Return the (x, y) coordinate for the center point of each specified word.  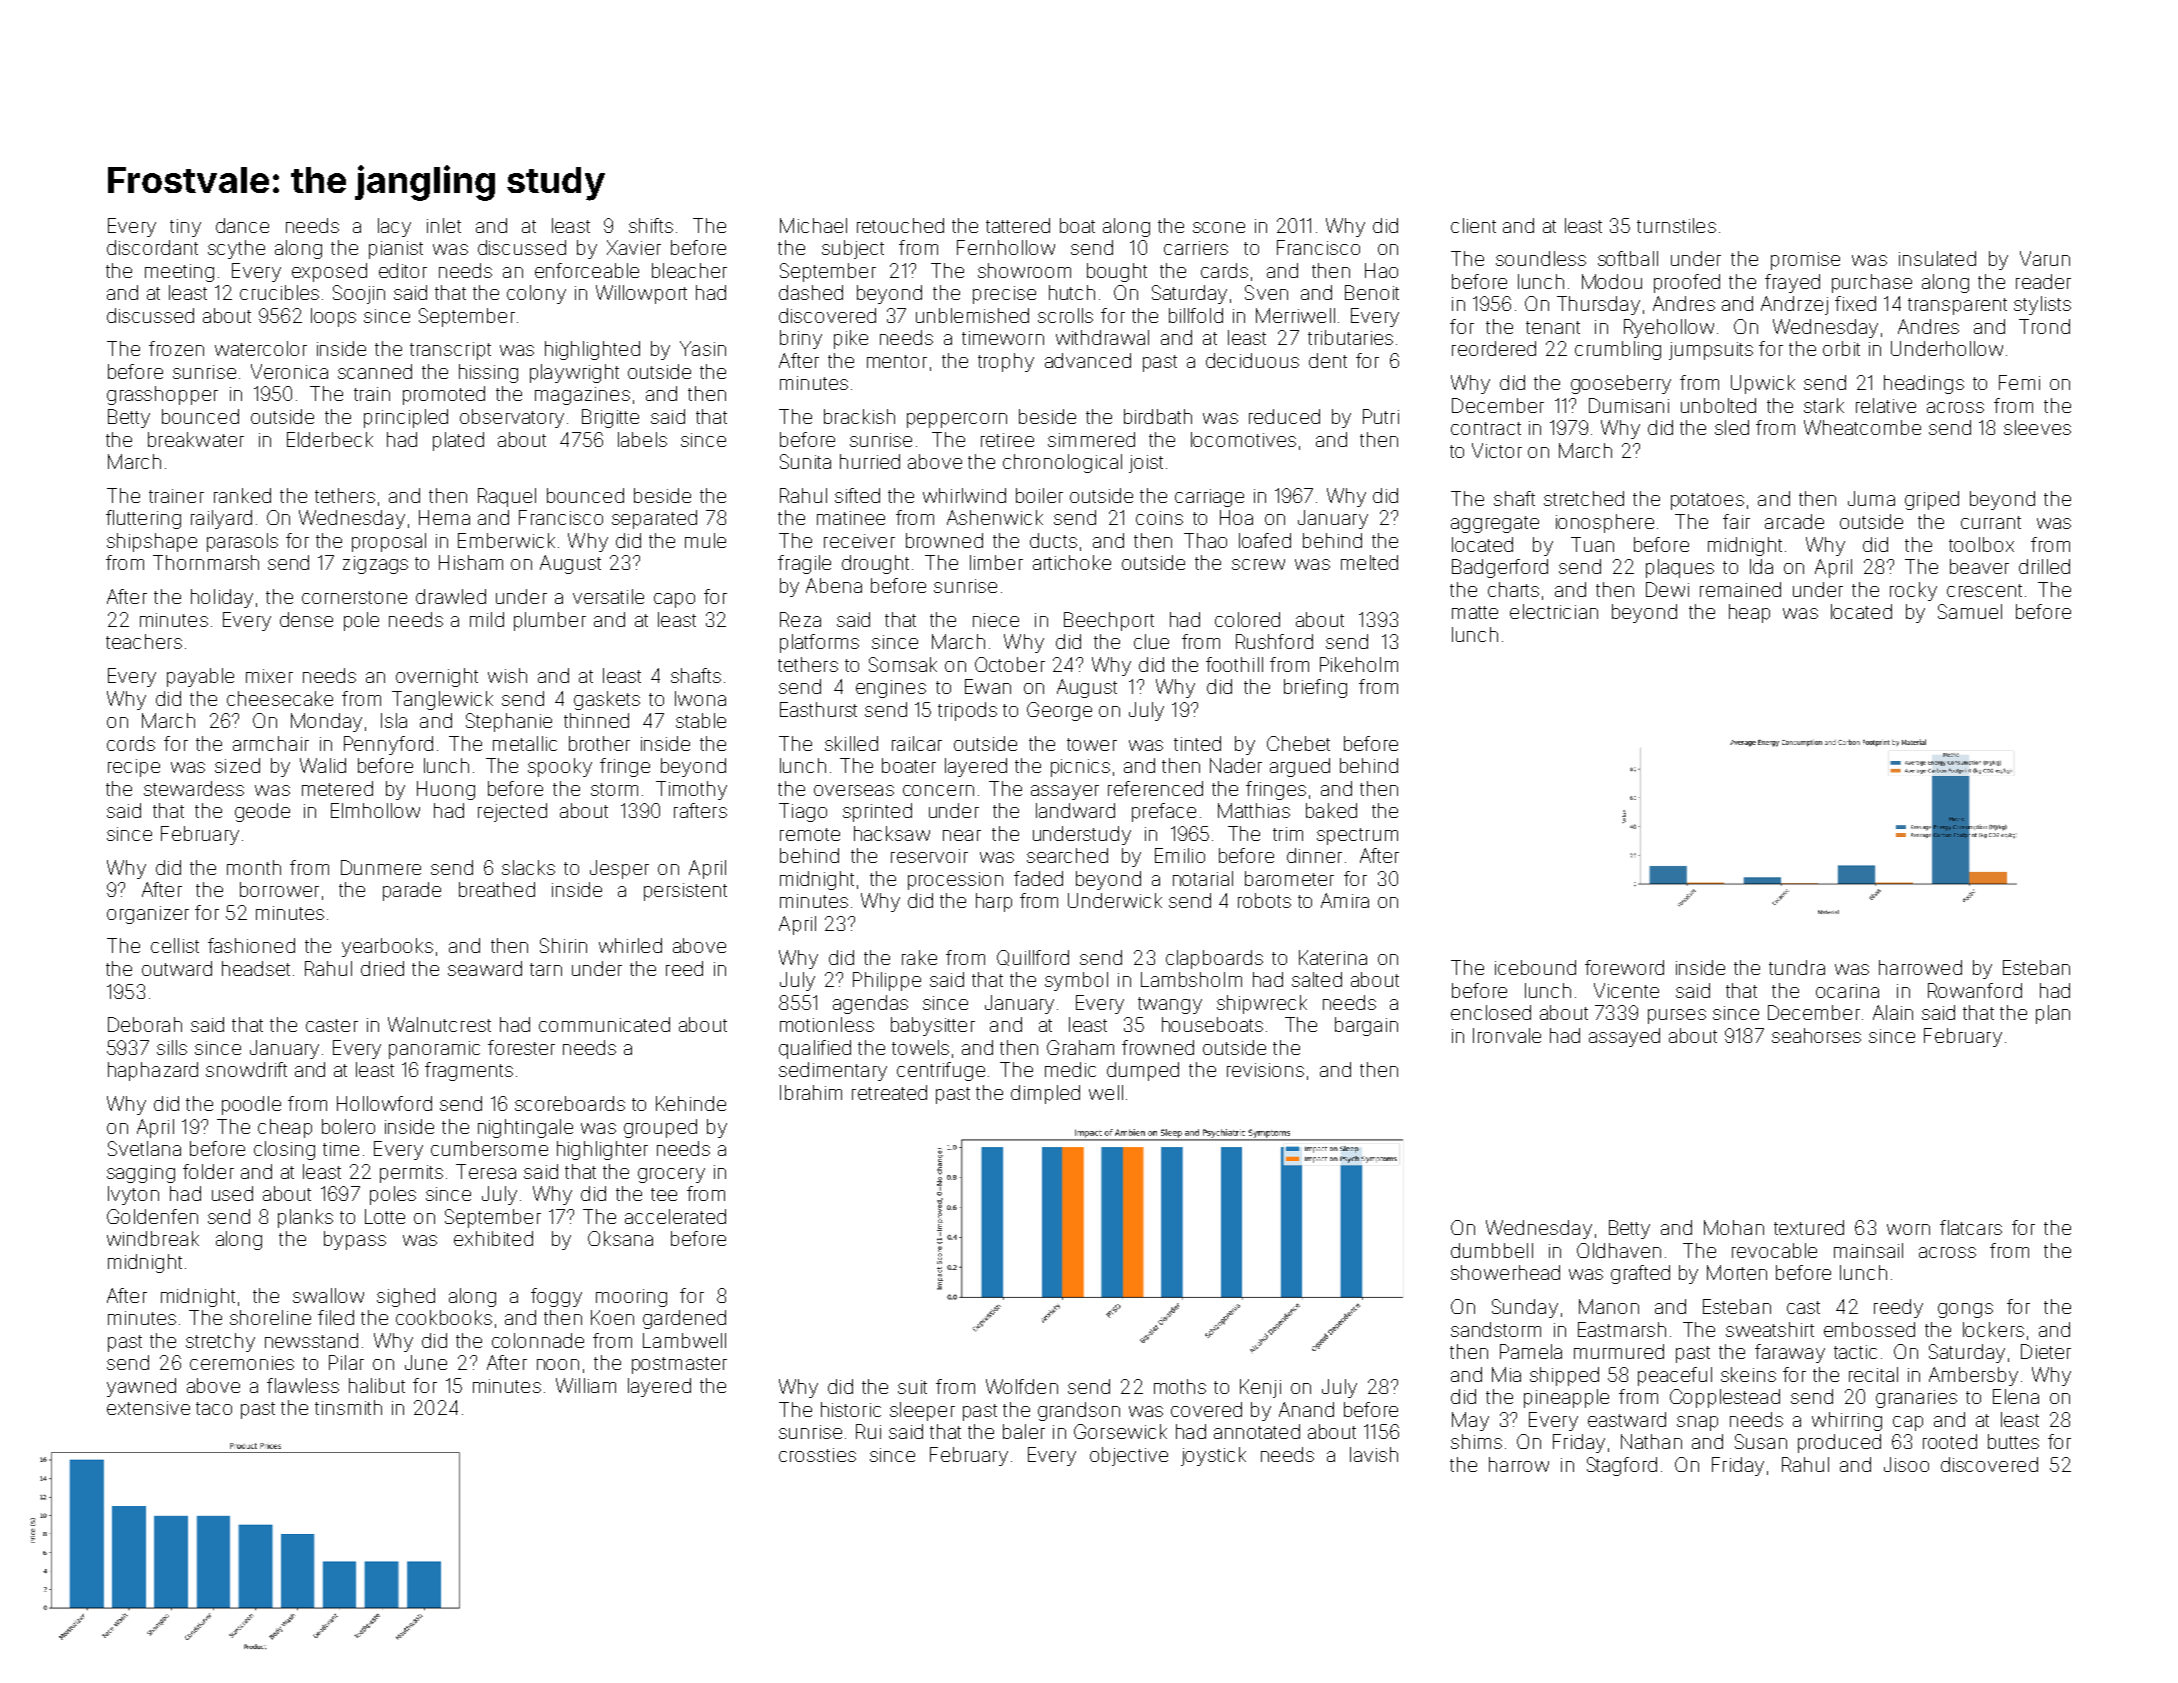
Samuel (1970, 611)
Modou (1612, 281)
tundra (1797, 967)
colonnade (538, 1340)
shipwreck (1262, 1004)
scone (1219, 227)
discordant (152, 247)
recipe (134, 768)
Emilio (1180, 855)
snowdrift (246, 1069)
